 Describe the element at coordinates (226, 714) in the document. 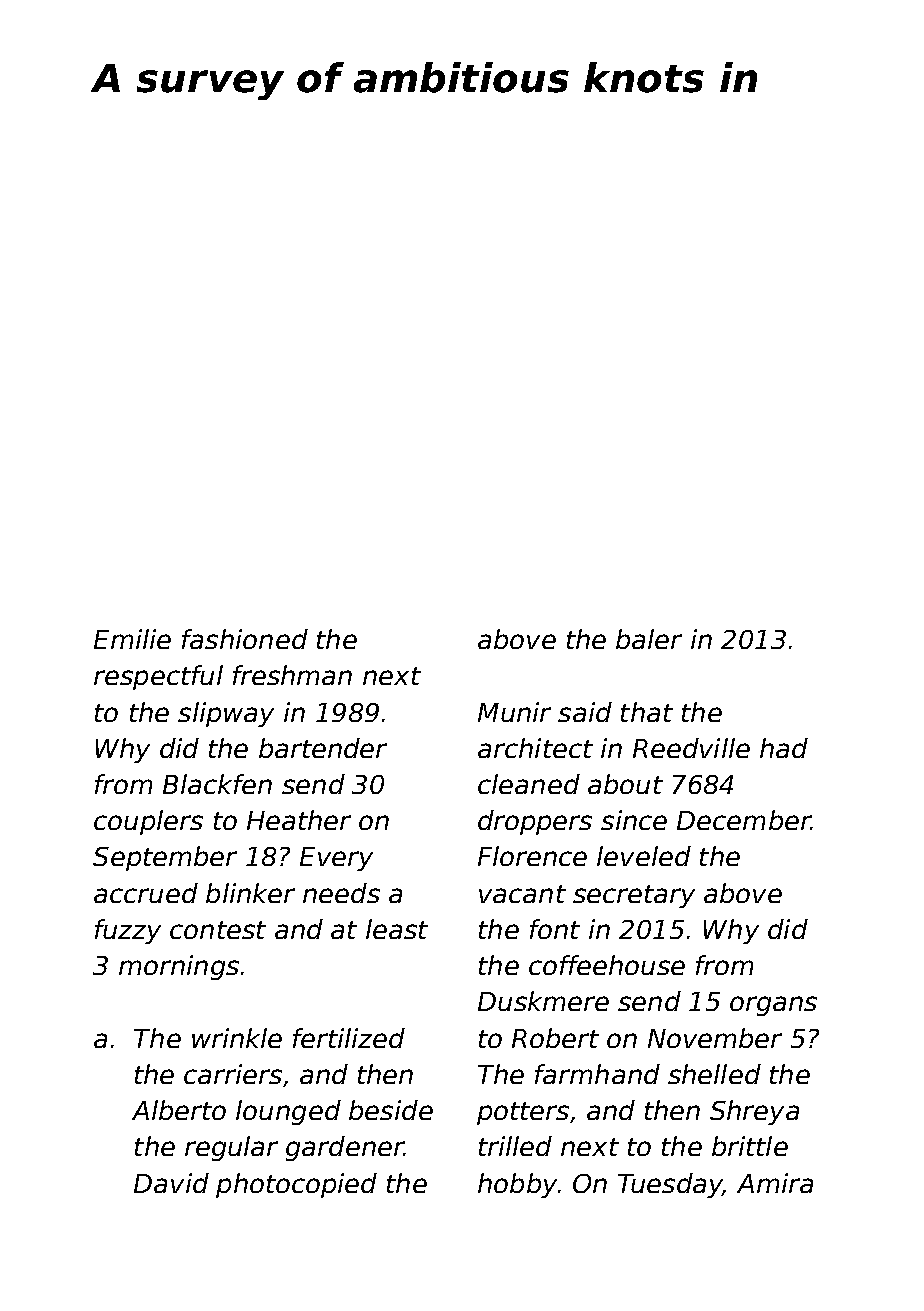

I see `slipway` at that location.
